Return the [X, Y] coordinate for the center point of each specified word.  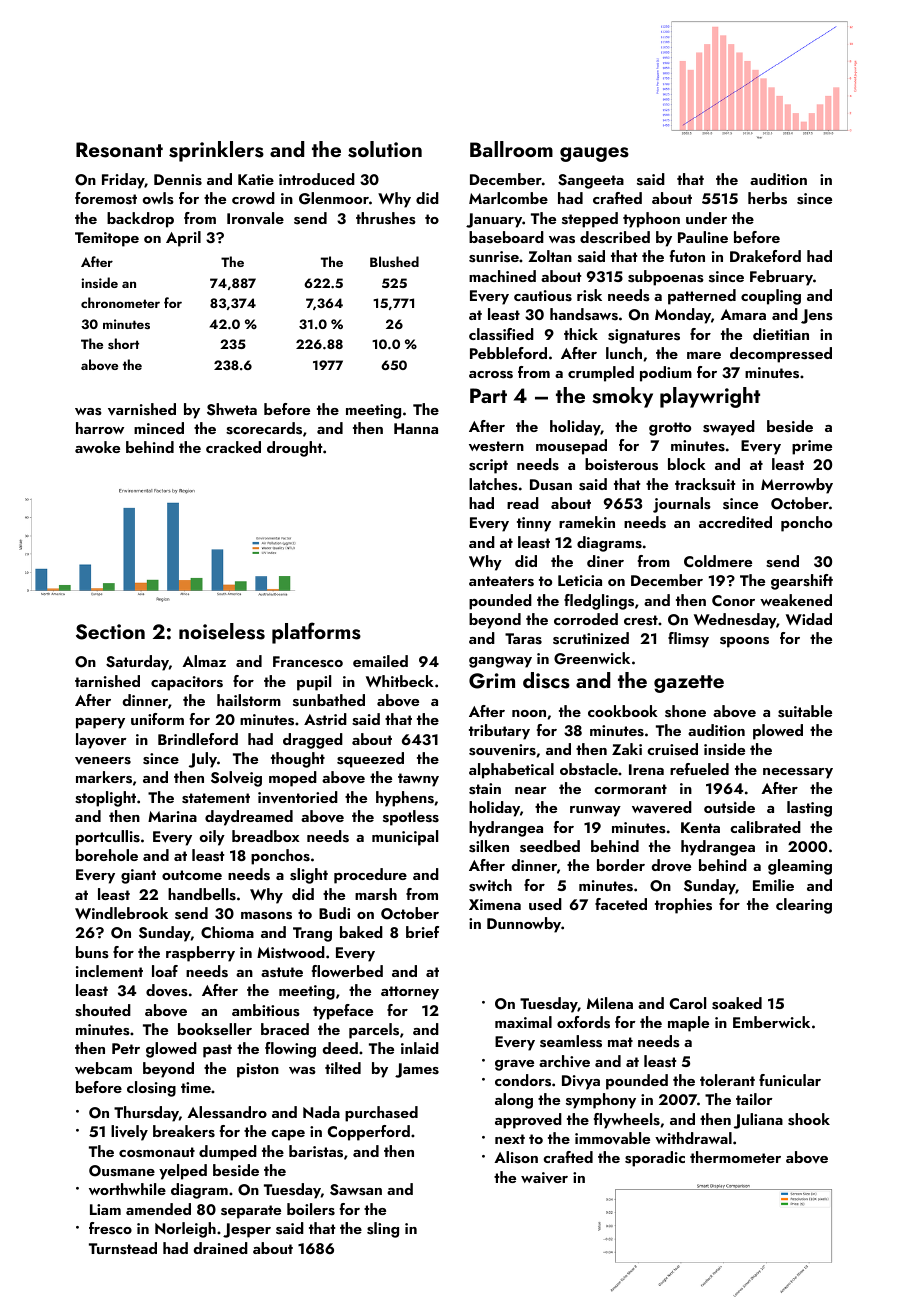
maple [688, 1024]
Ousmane [122, 1171]
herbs [767, 198]
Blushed [394, 261]
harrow [100, 428]
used [545, 904]
